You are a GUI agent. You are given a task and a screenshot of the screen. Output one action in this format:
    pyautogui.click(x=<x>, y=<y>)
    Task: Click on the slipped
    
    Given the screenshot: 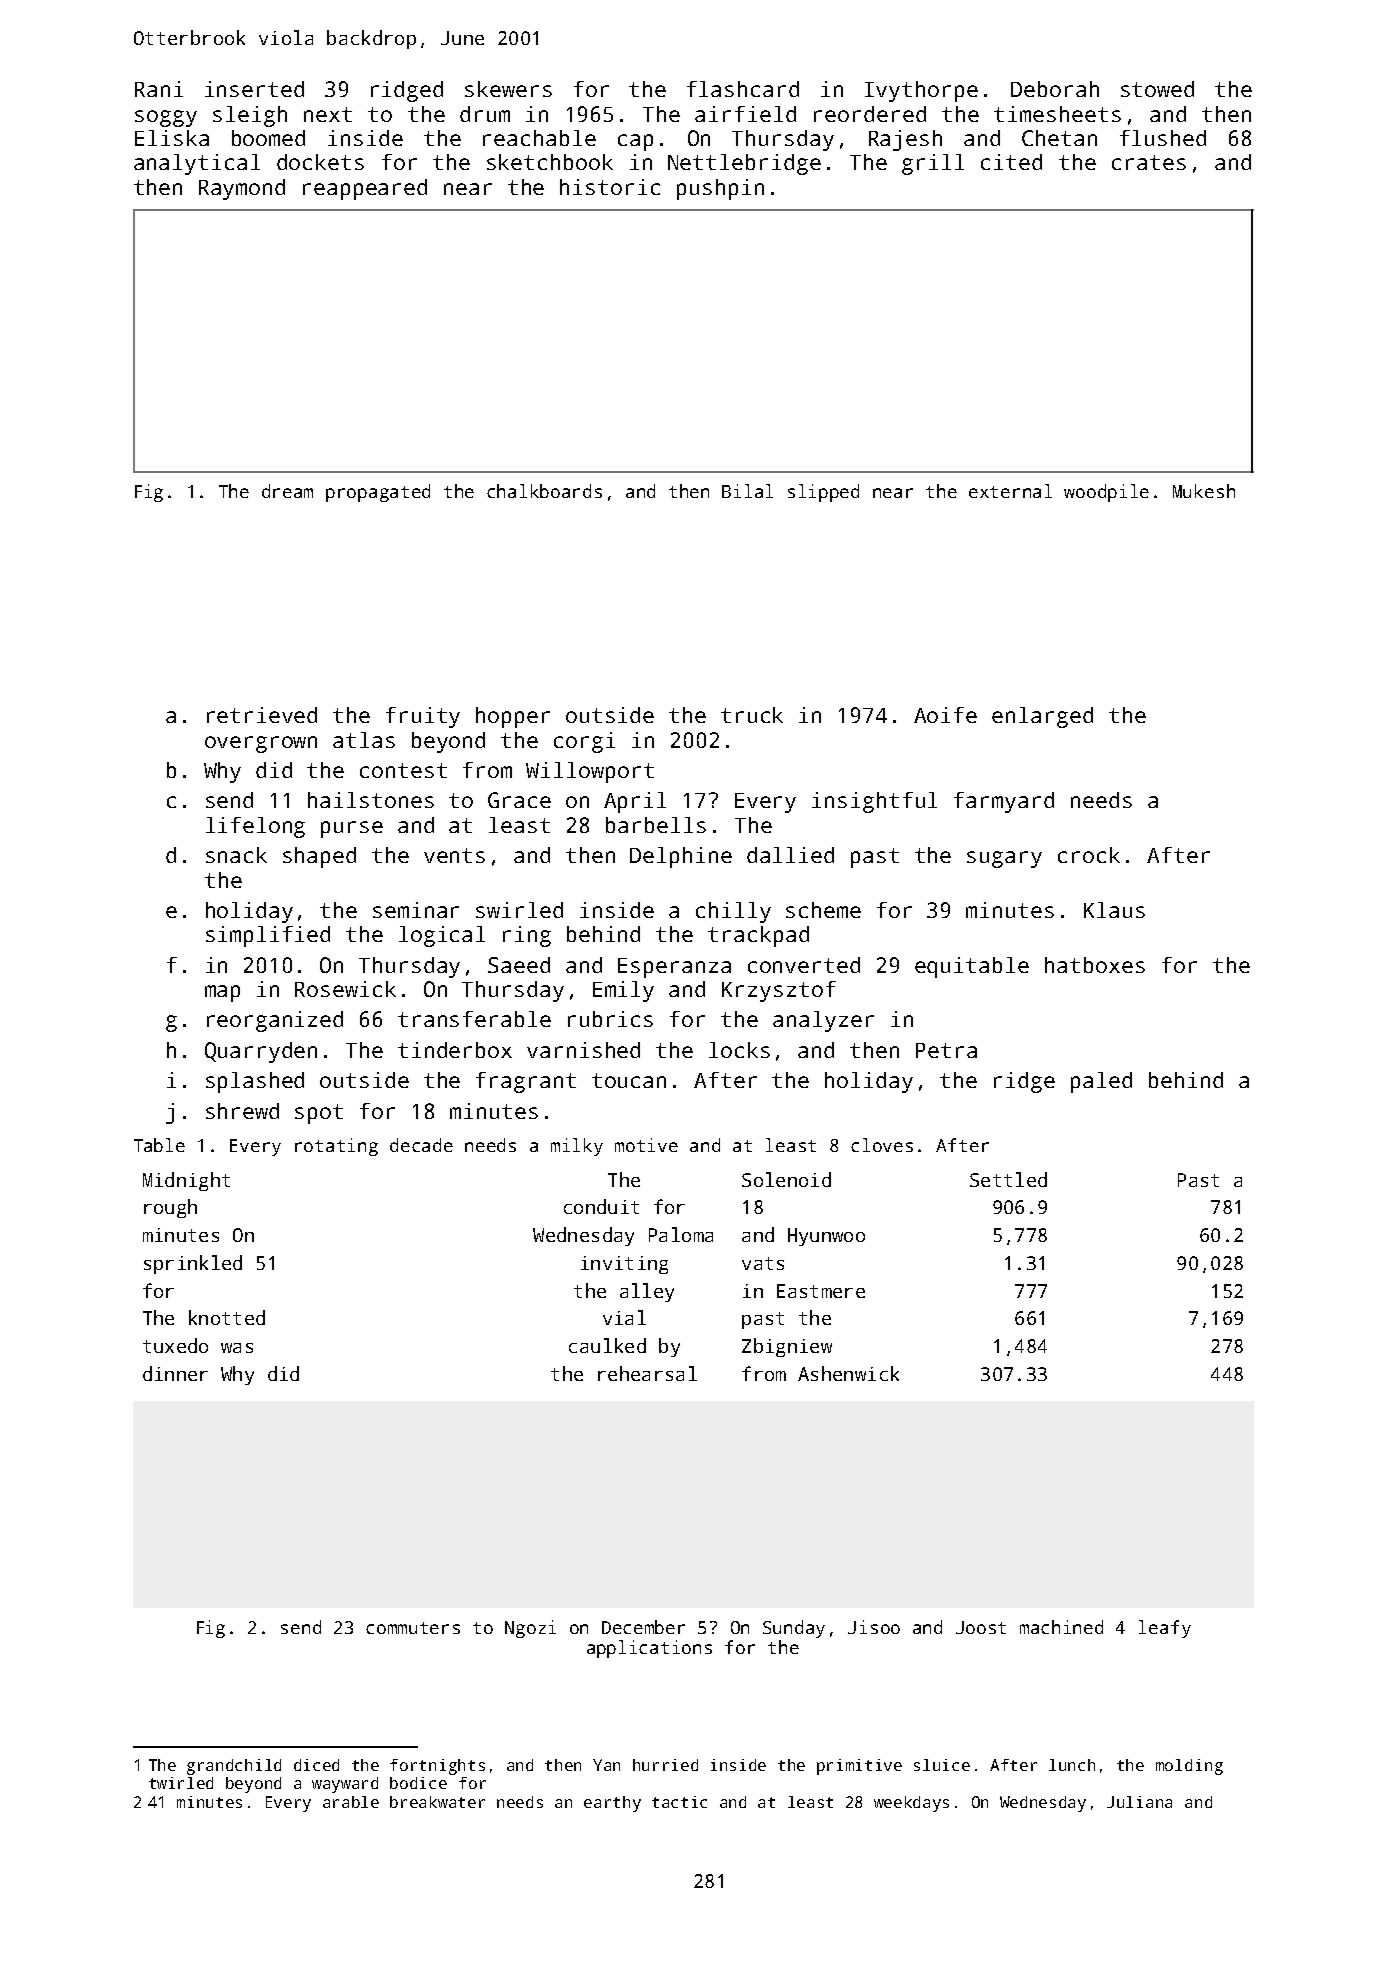 What is the action you would take?
    pyautogui.click(x=823, y=493)
